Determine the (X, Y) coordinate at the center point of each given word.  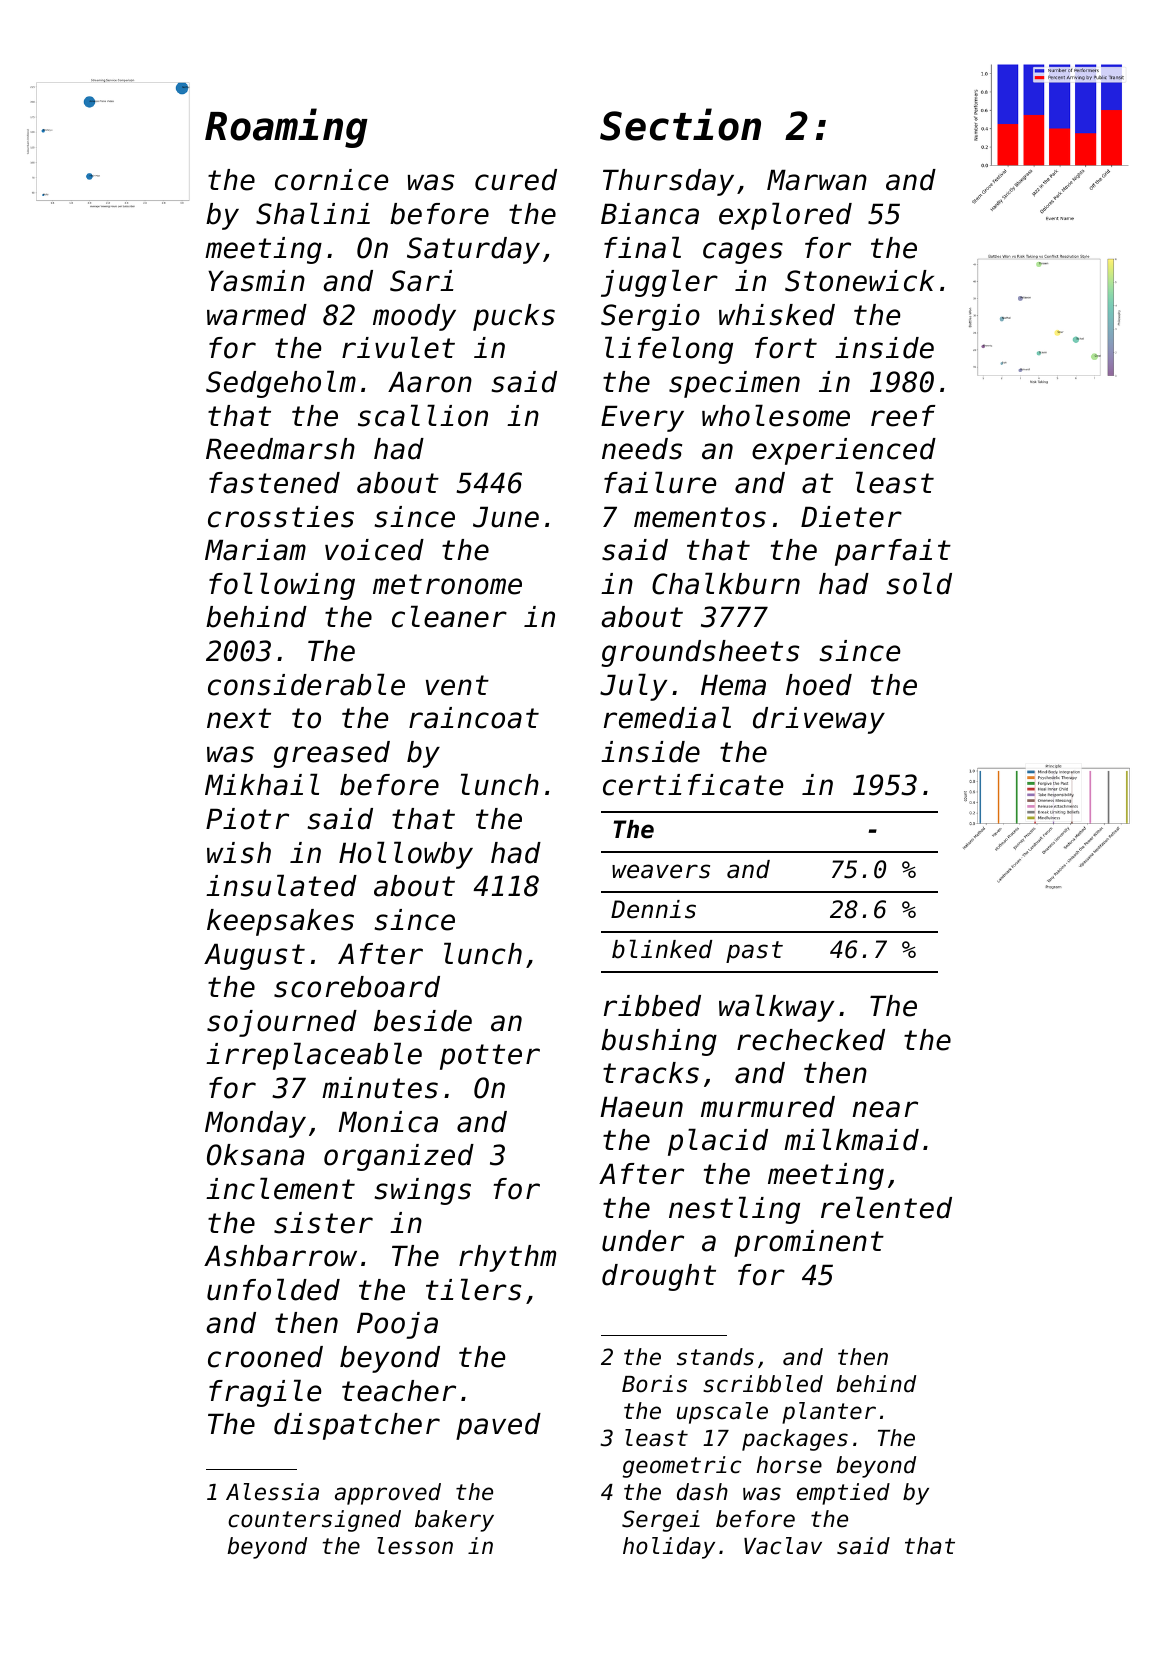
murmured (768, 1107)
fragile (265, 1393)
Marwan (817, 180)
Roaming (286, 128)
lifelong (669, 350)
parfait (893, 552)
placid (718, 1142)
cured (516, 180)
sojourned (282, 1023)
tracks (651, 1073)
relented (886, 1207)
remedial (667, 717)
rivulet (398, 347)
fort (786, 348)
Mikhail (262, 784)
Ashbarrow (280, 1256)
